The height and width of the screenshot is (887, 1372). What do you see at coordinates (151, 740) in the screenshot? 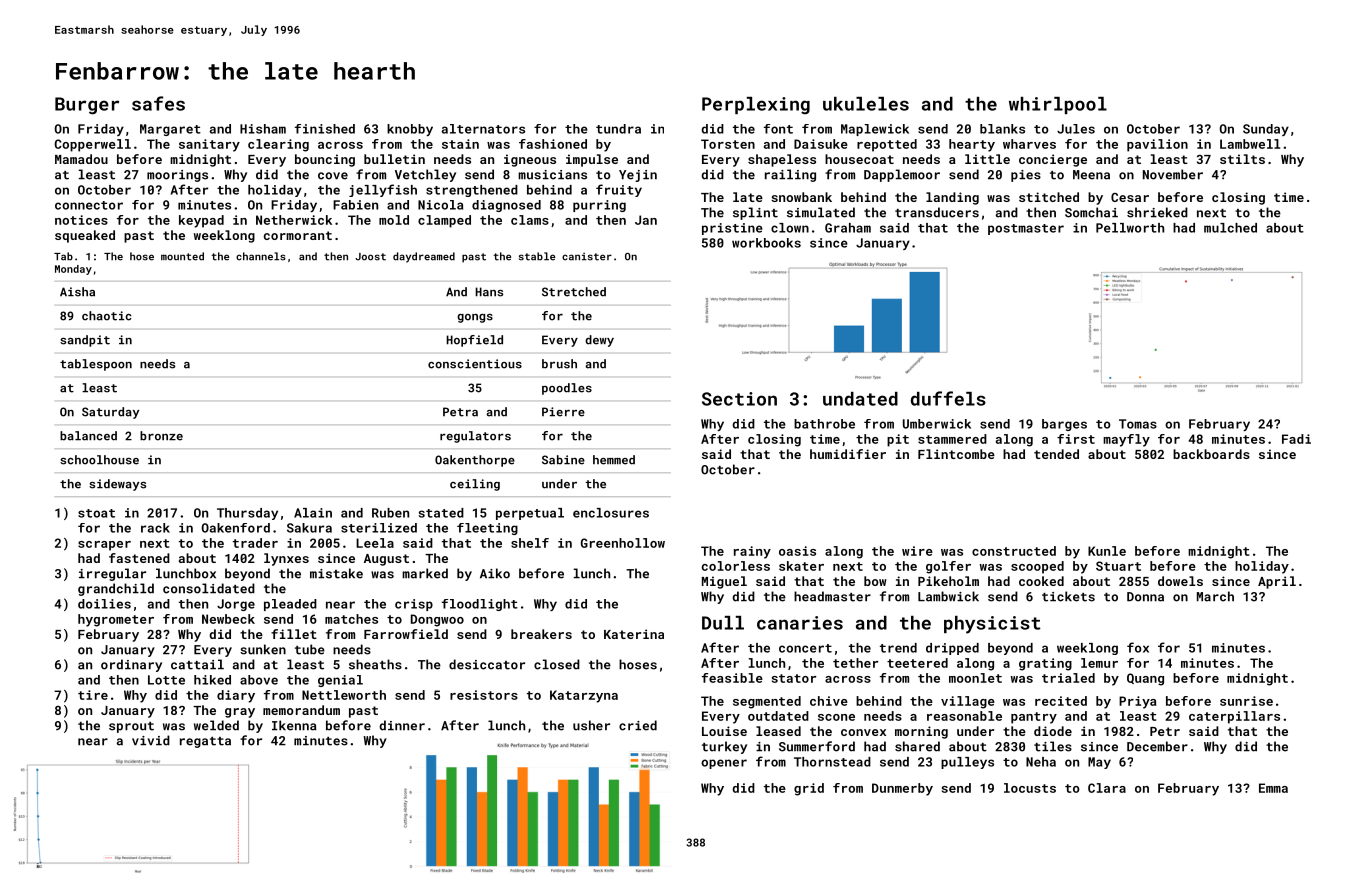
I see `vivid` at bounding box center [151, 740].
